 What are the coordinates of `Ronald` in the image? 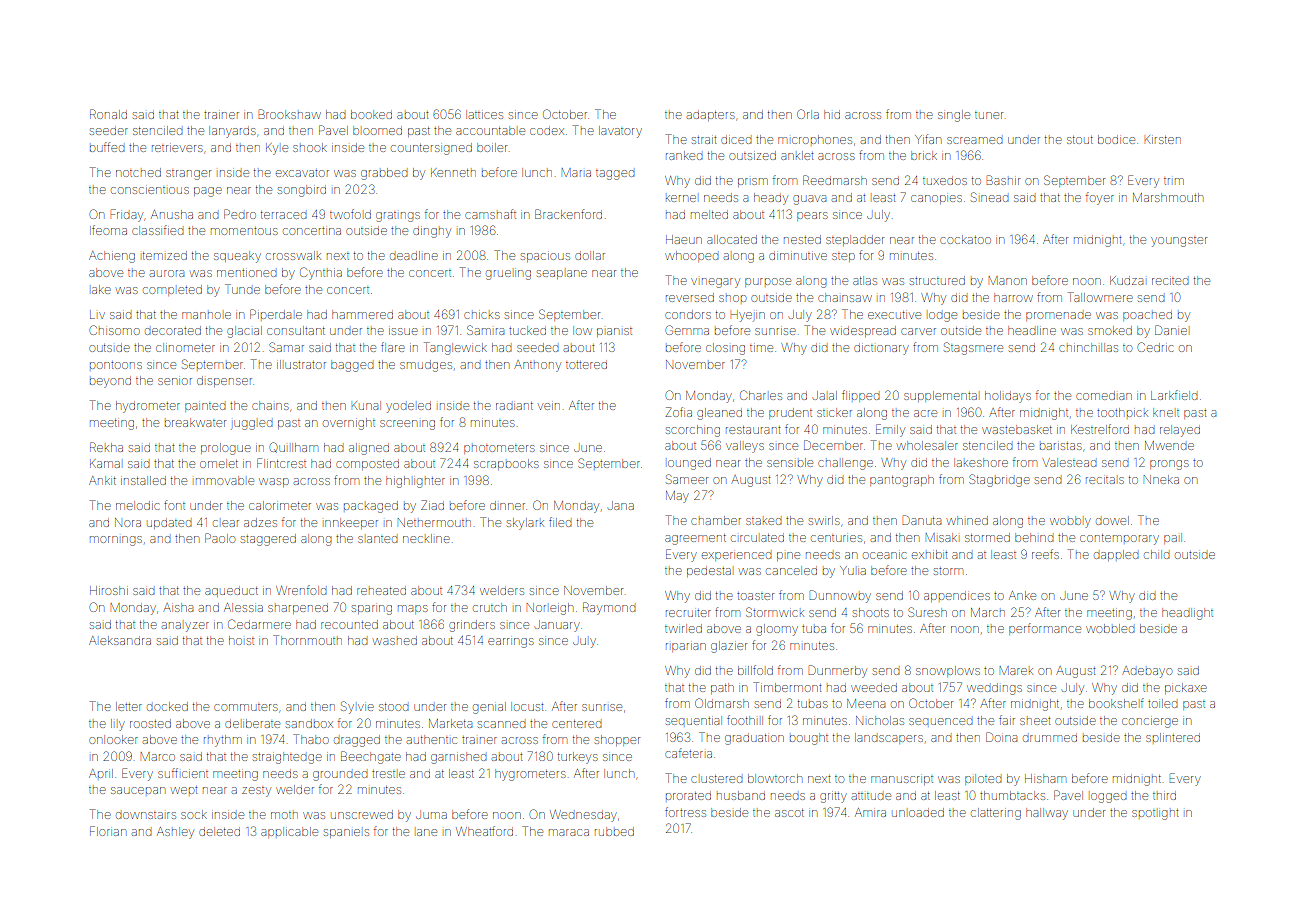 It's located at (108, 114).
